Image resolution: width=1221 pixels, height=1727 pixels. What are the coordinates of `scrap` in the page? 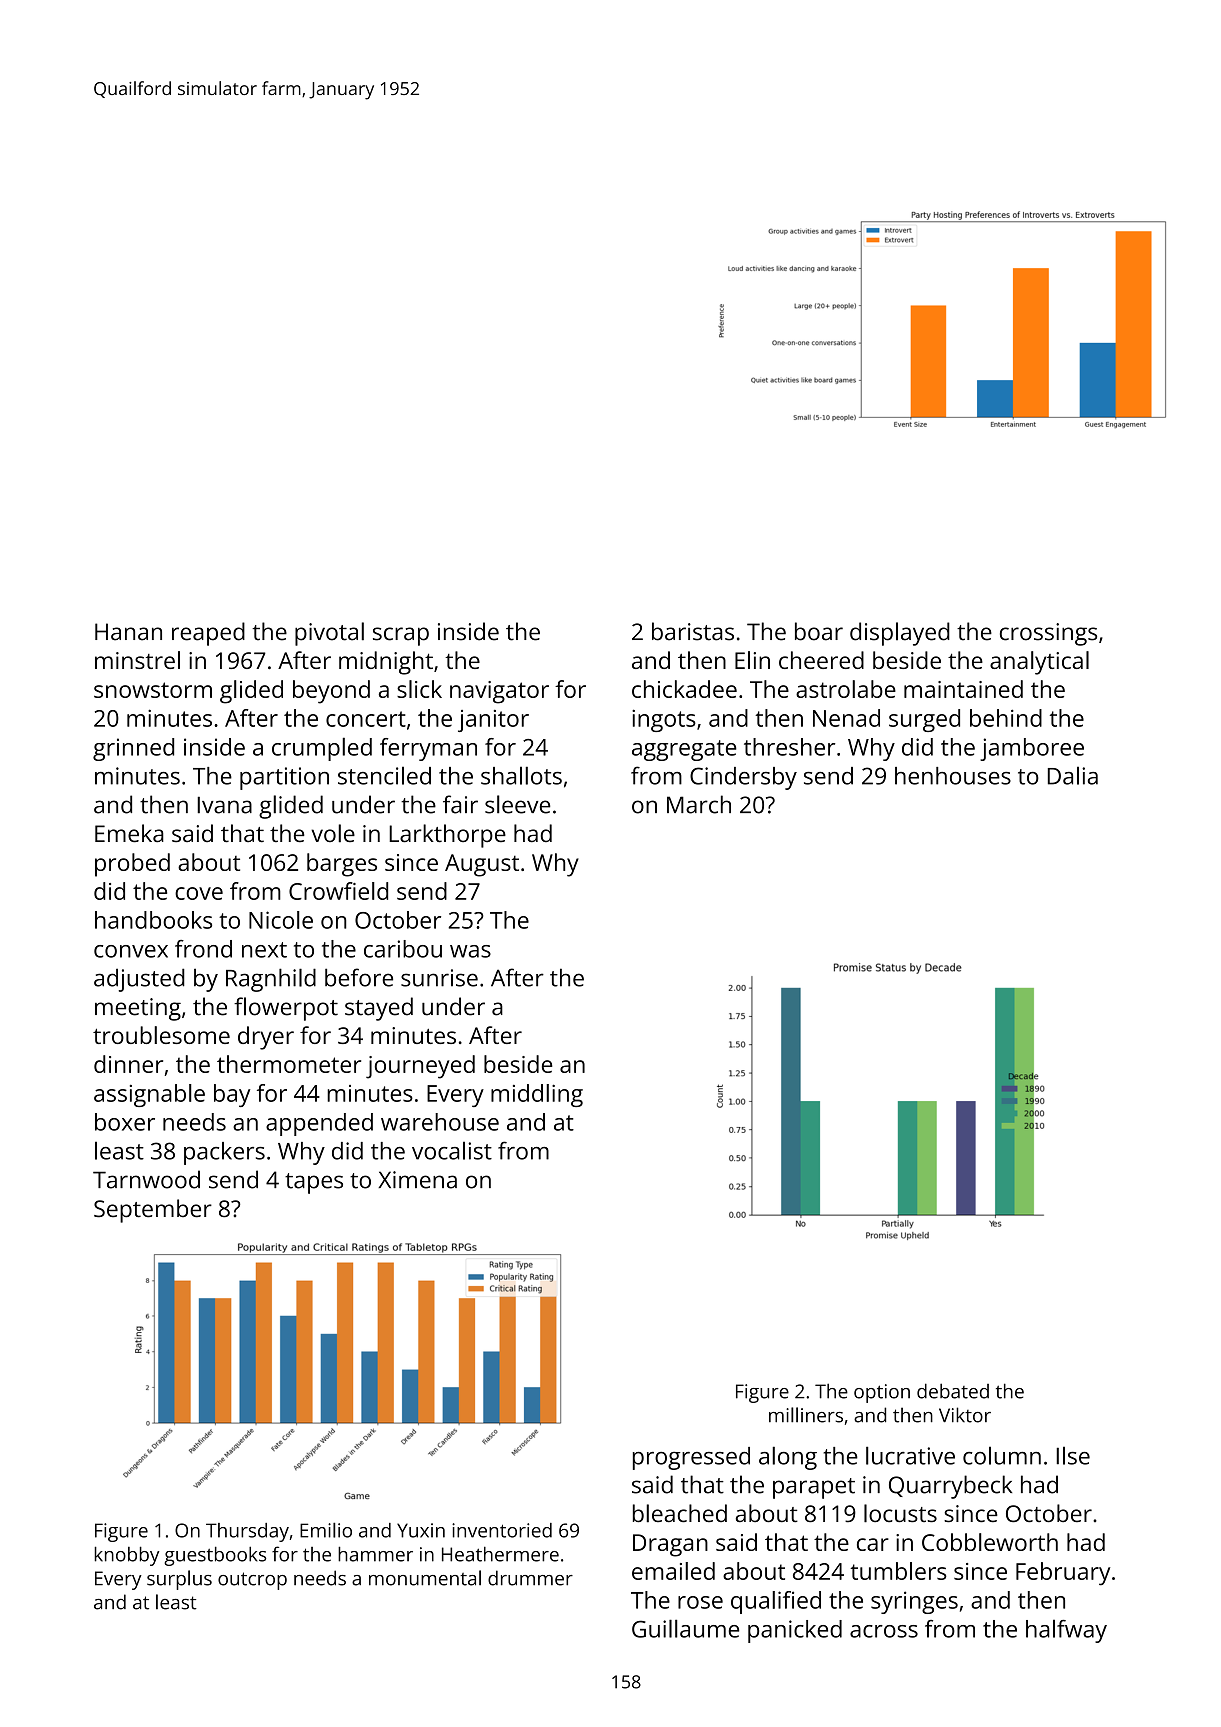 It's located at (401, 636).
